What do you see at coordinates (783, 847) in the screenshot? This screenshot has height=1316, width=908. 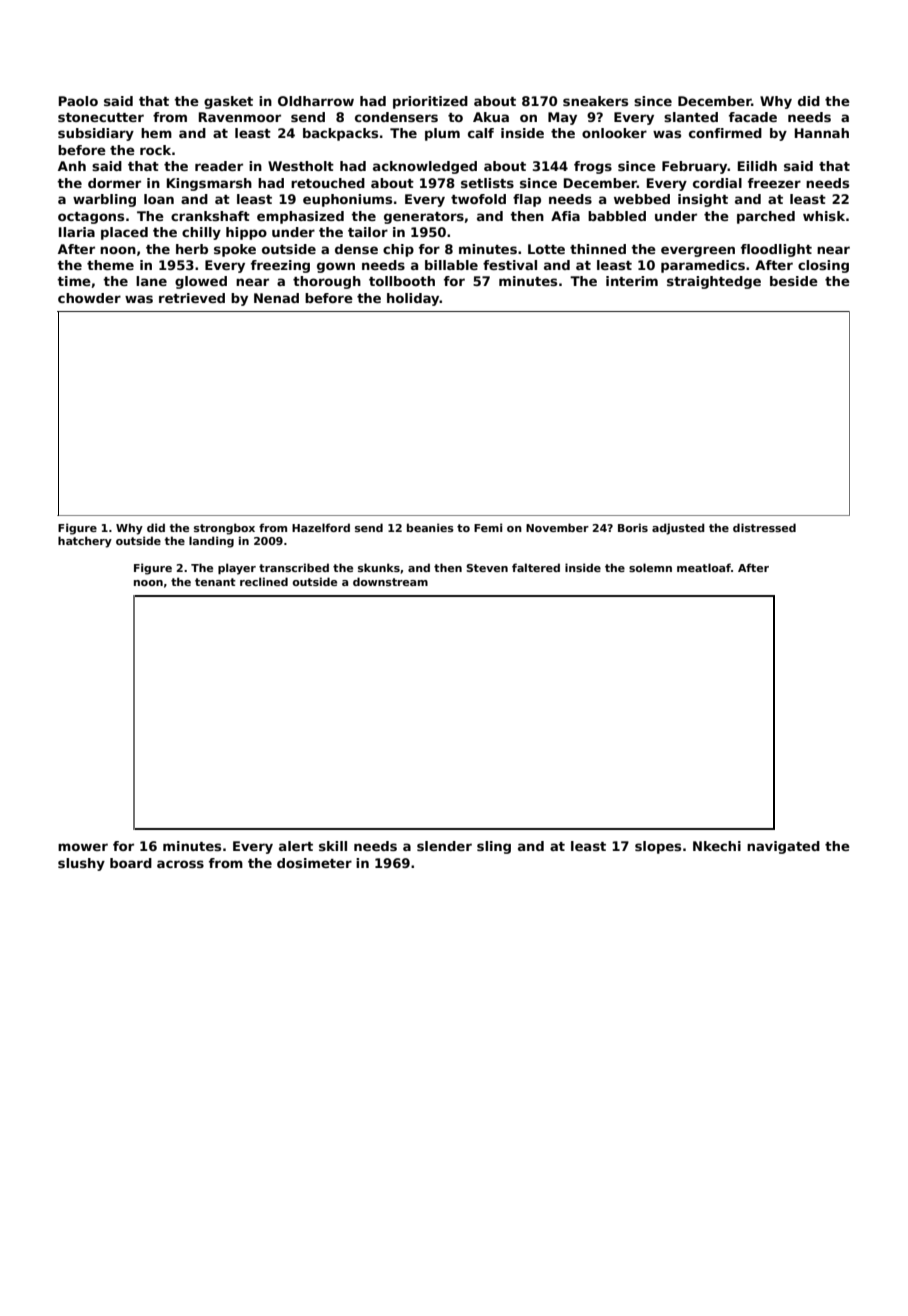 I see `navigated` at bounding box center [783, 847].
